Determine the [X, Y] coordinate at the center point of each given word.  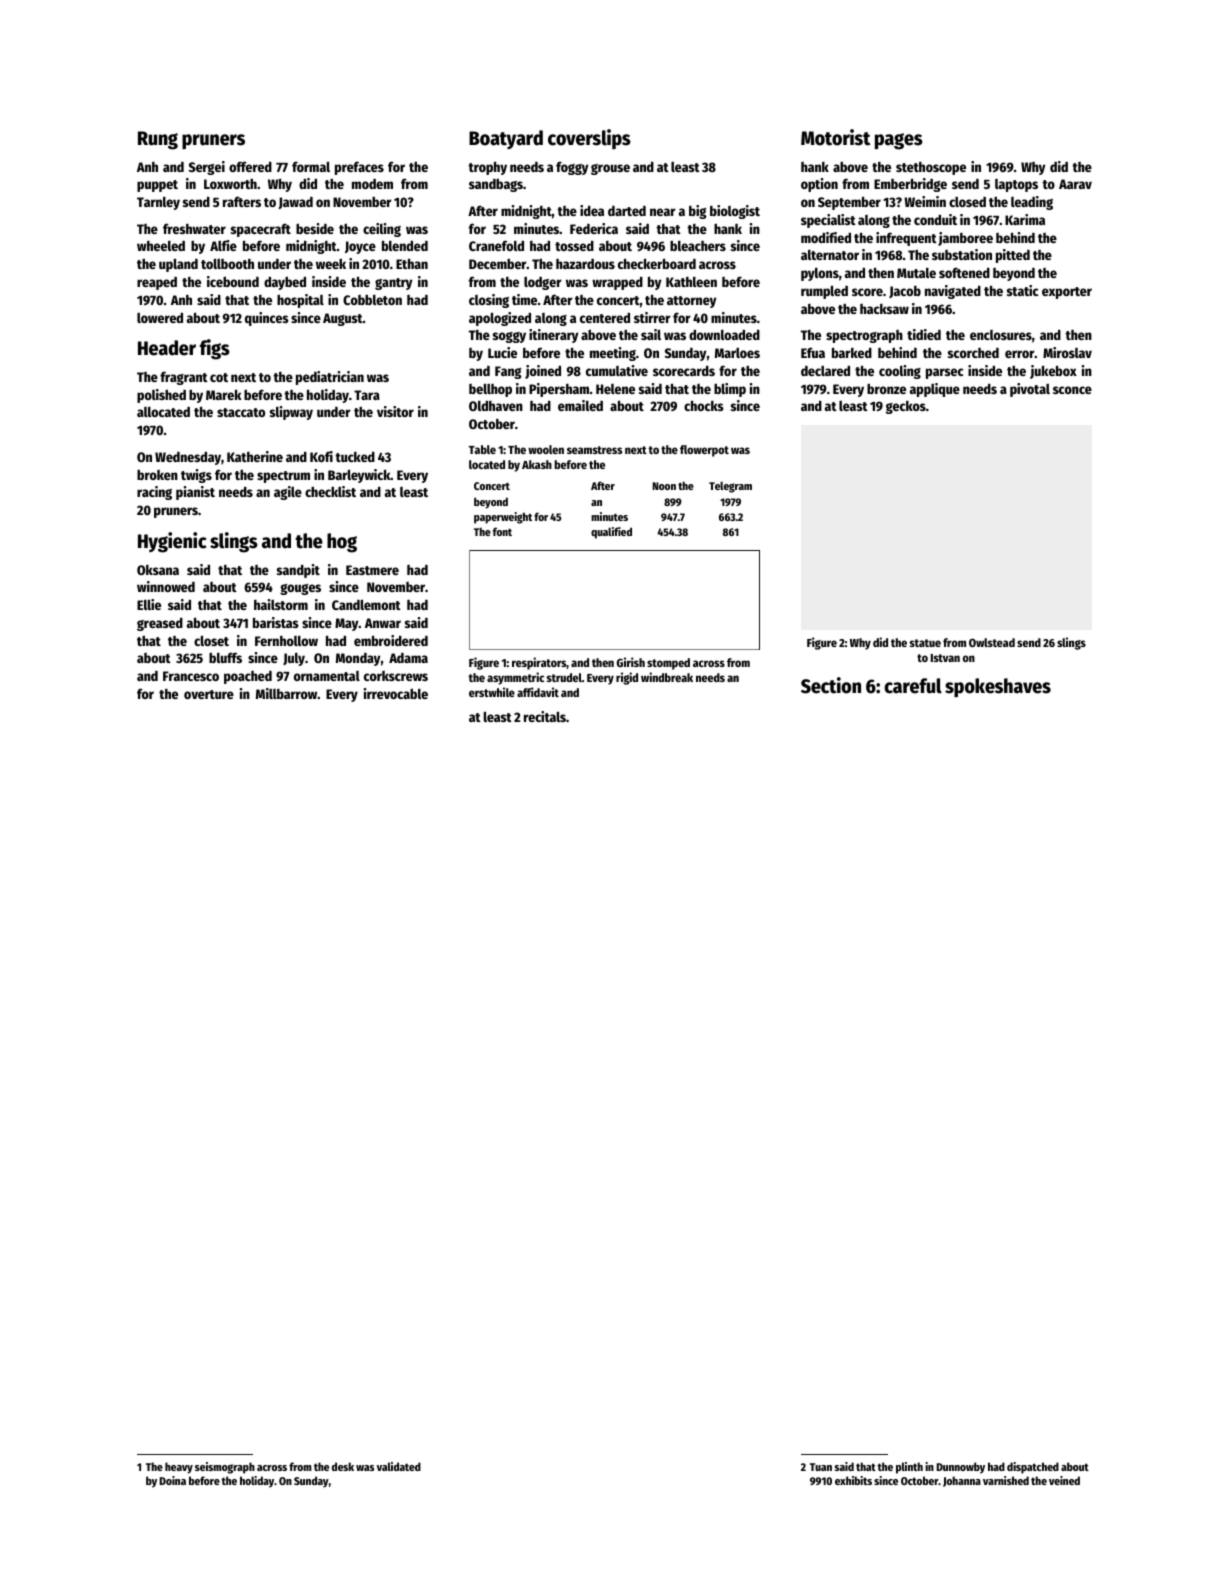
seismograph [225, 1468]
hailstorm [281, 604]
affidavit [538, 692]
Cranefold [496, 245]
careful [913, 686]
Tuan [821, 1467]
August [343, 319]
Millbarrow [287, 693]
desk [343, 1466]
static [1023, 290]
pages [899, 141]
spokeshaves [998, 687]
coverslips [589, 139]
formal [311, 166]
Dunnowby [960, 1468]
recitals [545, 716]
